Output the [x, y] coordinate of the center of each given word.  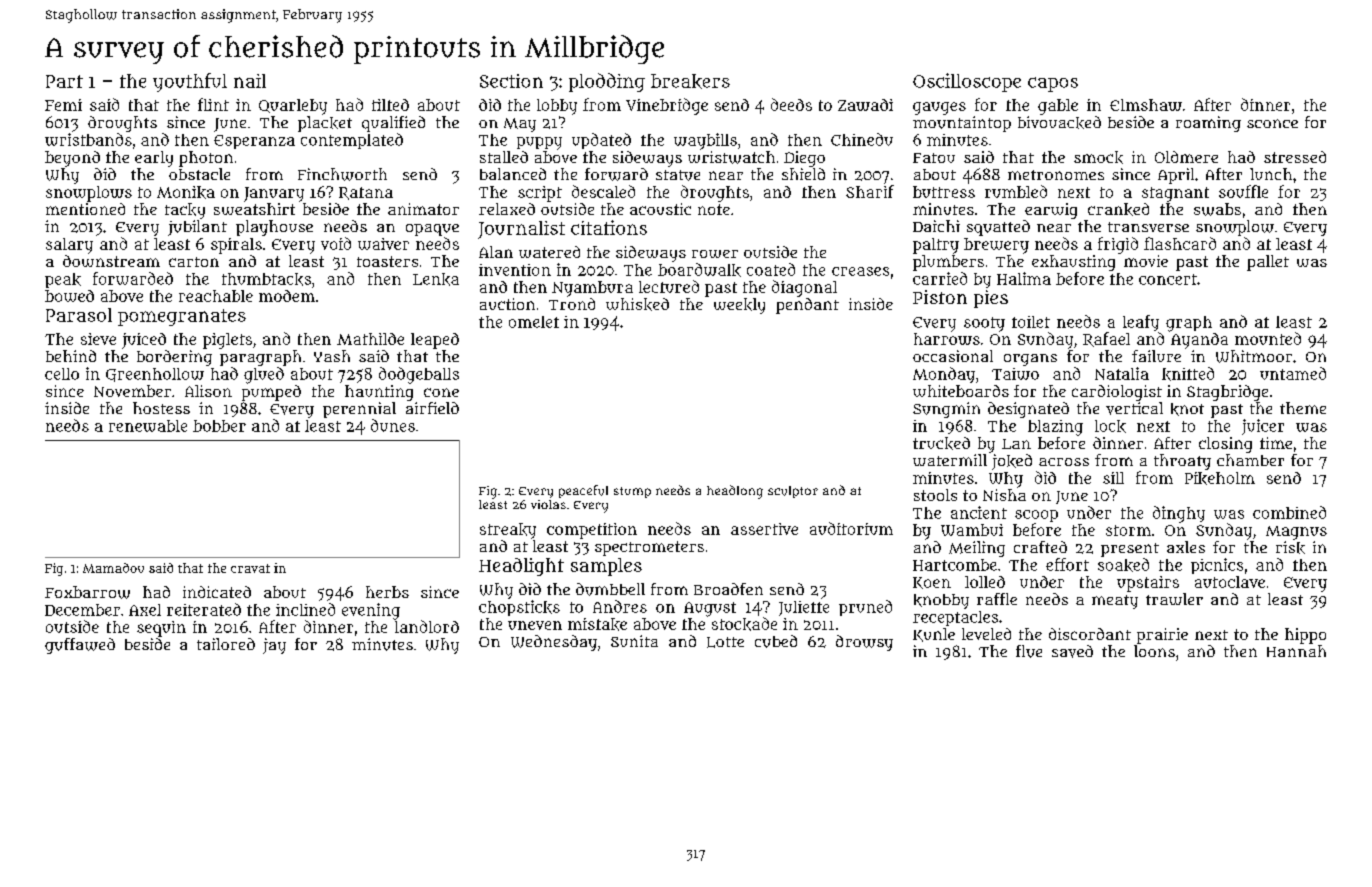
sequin [161, 629]
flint [213, 104]
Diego [804, 159]
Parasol [79, 315]
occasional [953, 356]
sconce [1272, 123]
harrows [947, 339]
